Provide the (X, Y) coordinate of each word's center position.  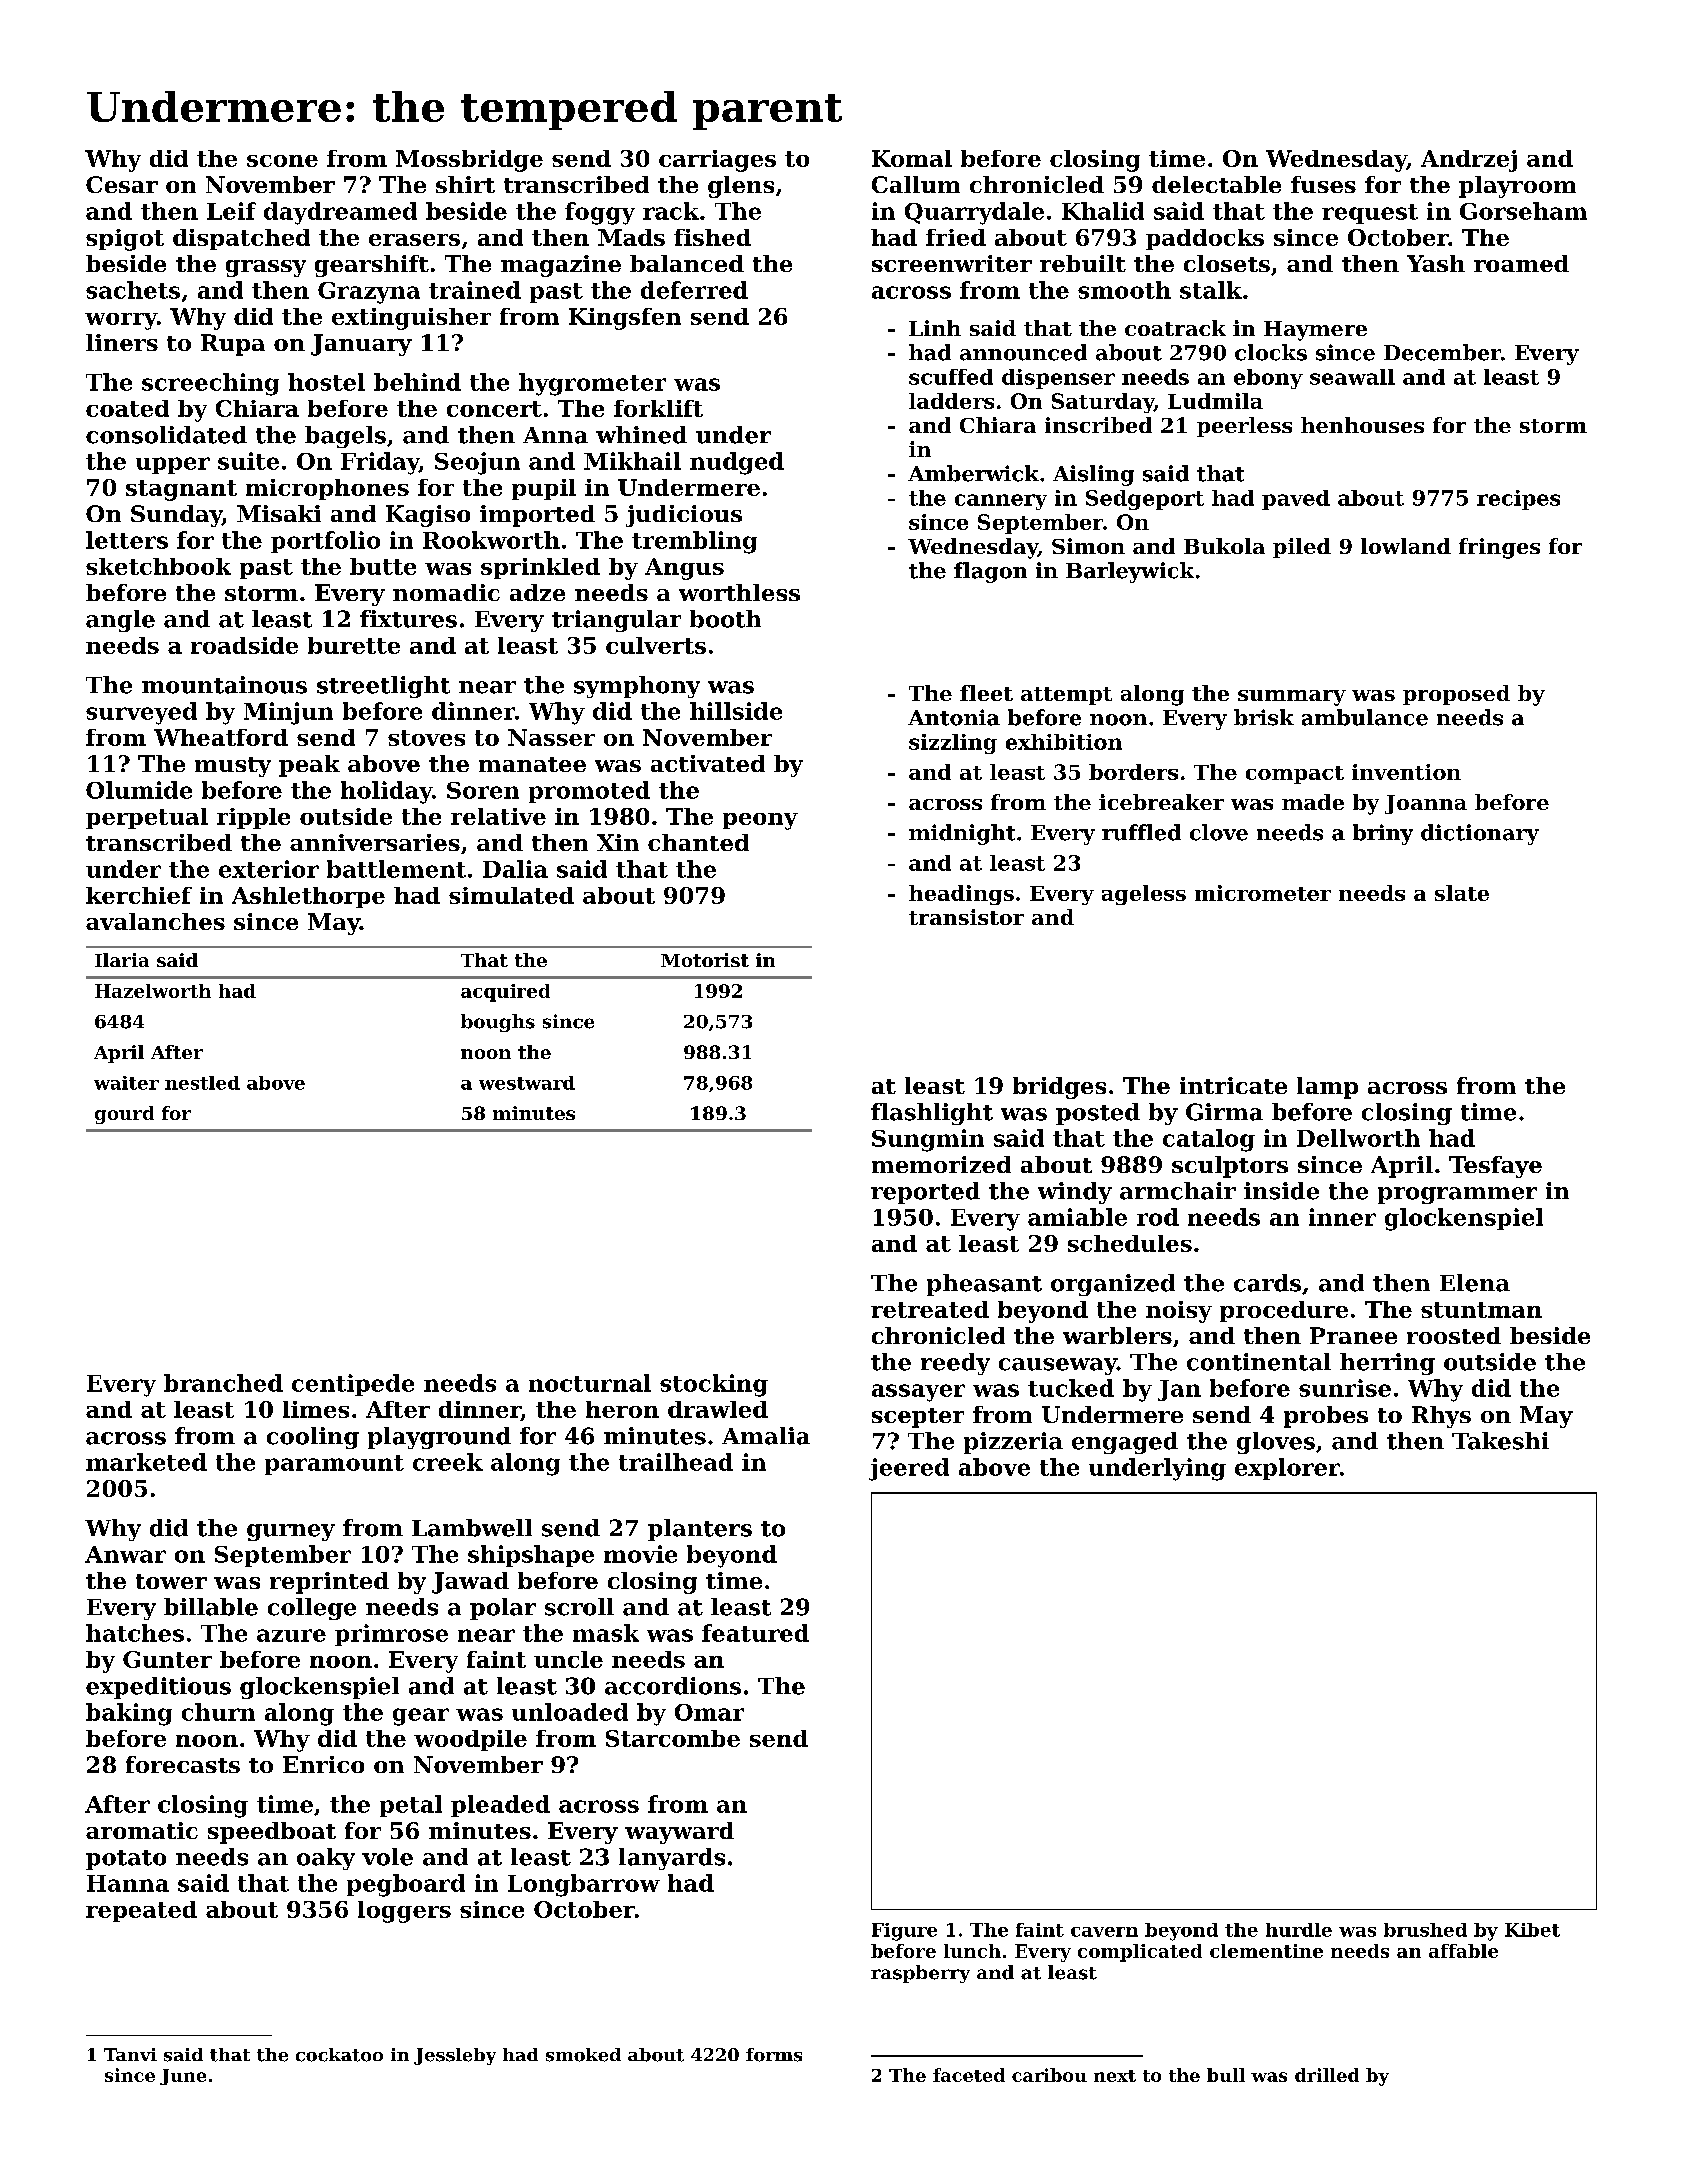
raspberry (920, 1974)
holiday (386, 792)
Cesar (122, 184)
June (183, 2077)
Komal (912, 158)
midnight (962, 834)
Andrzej (1469, 161)
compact (1295, 775)
